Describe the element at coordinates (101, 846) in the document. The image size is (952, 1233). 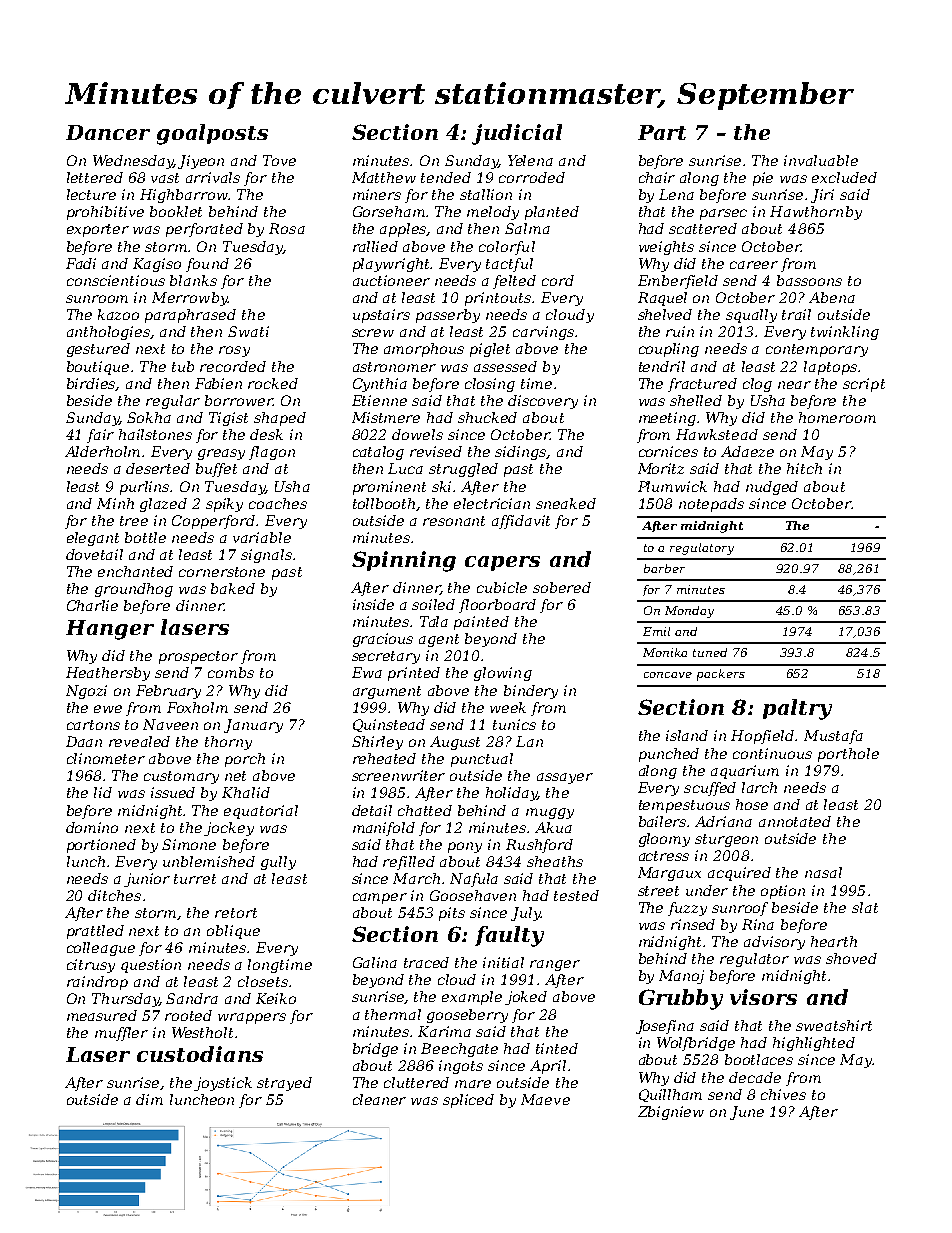
I see `portioned` at that location.
